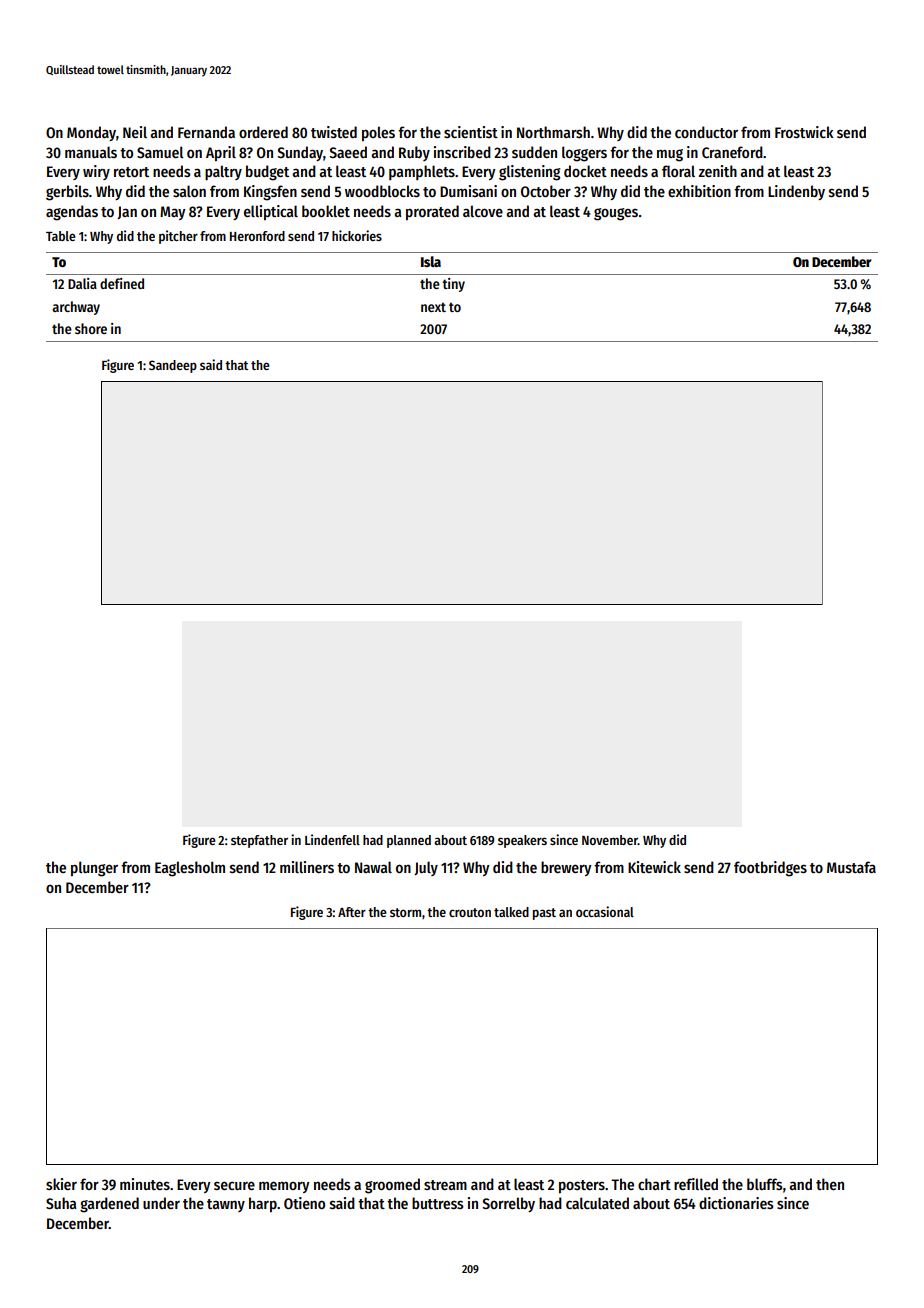 Image resolution: width=924 pixels, height=1308 pixels. Describe the element at coordinates (453, 285) in the screenshot. I see `tiny` at that location.
